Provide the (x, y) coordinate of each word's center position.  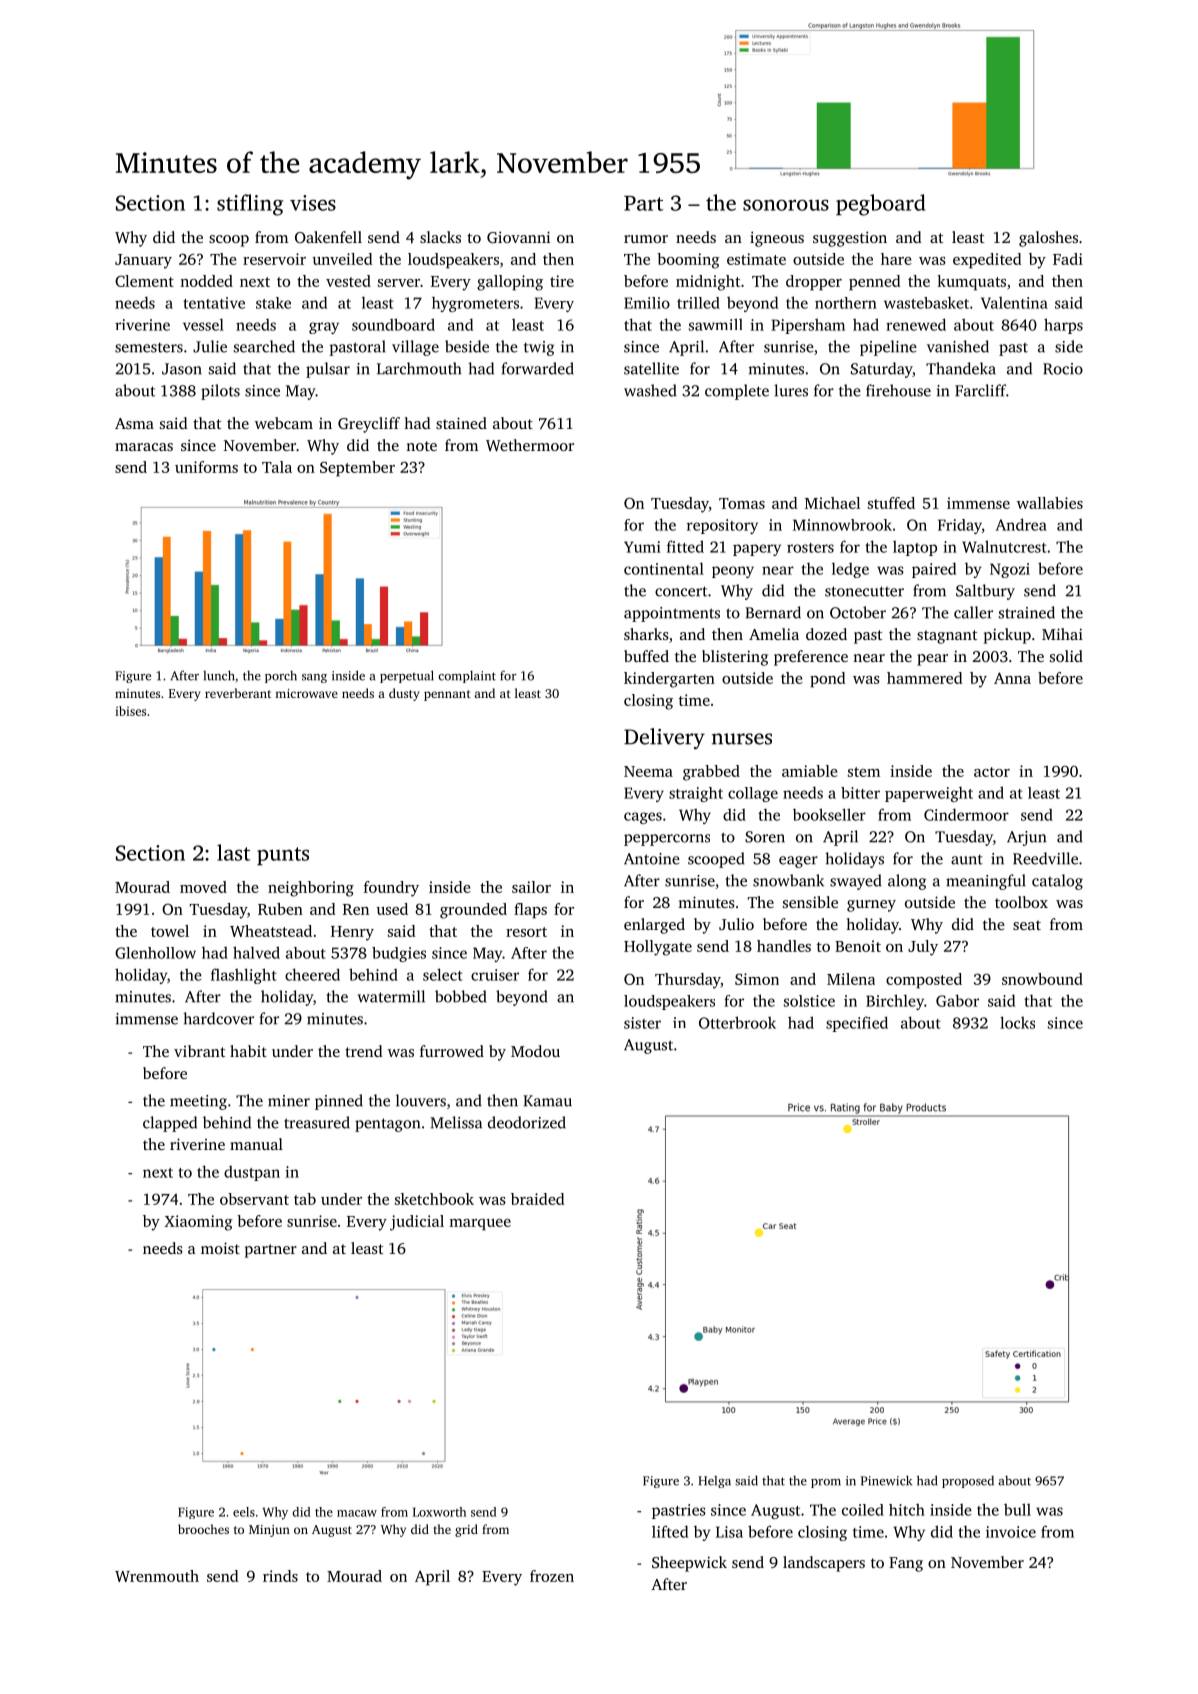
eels (244, 1512)
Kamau (547, 1101)
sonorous (786, 205)
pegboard (881, 205)
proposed (968, 1482)
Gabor (957, 1000)
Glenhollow (155, 953)
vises (313, 203)
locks (1017, 1022)
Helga (714, 1482)
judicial (417, 1223)
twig (539, 348)
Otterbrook (737, 1022)
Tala (277, 467)
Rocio (1063, 369)
